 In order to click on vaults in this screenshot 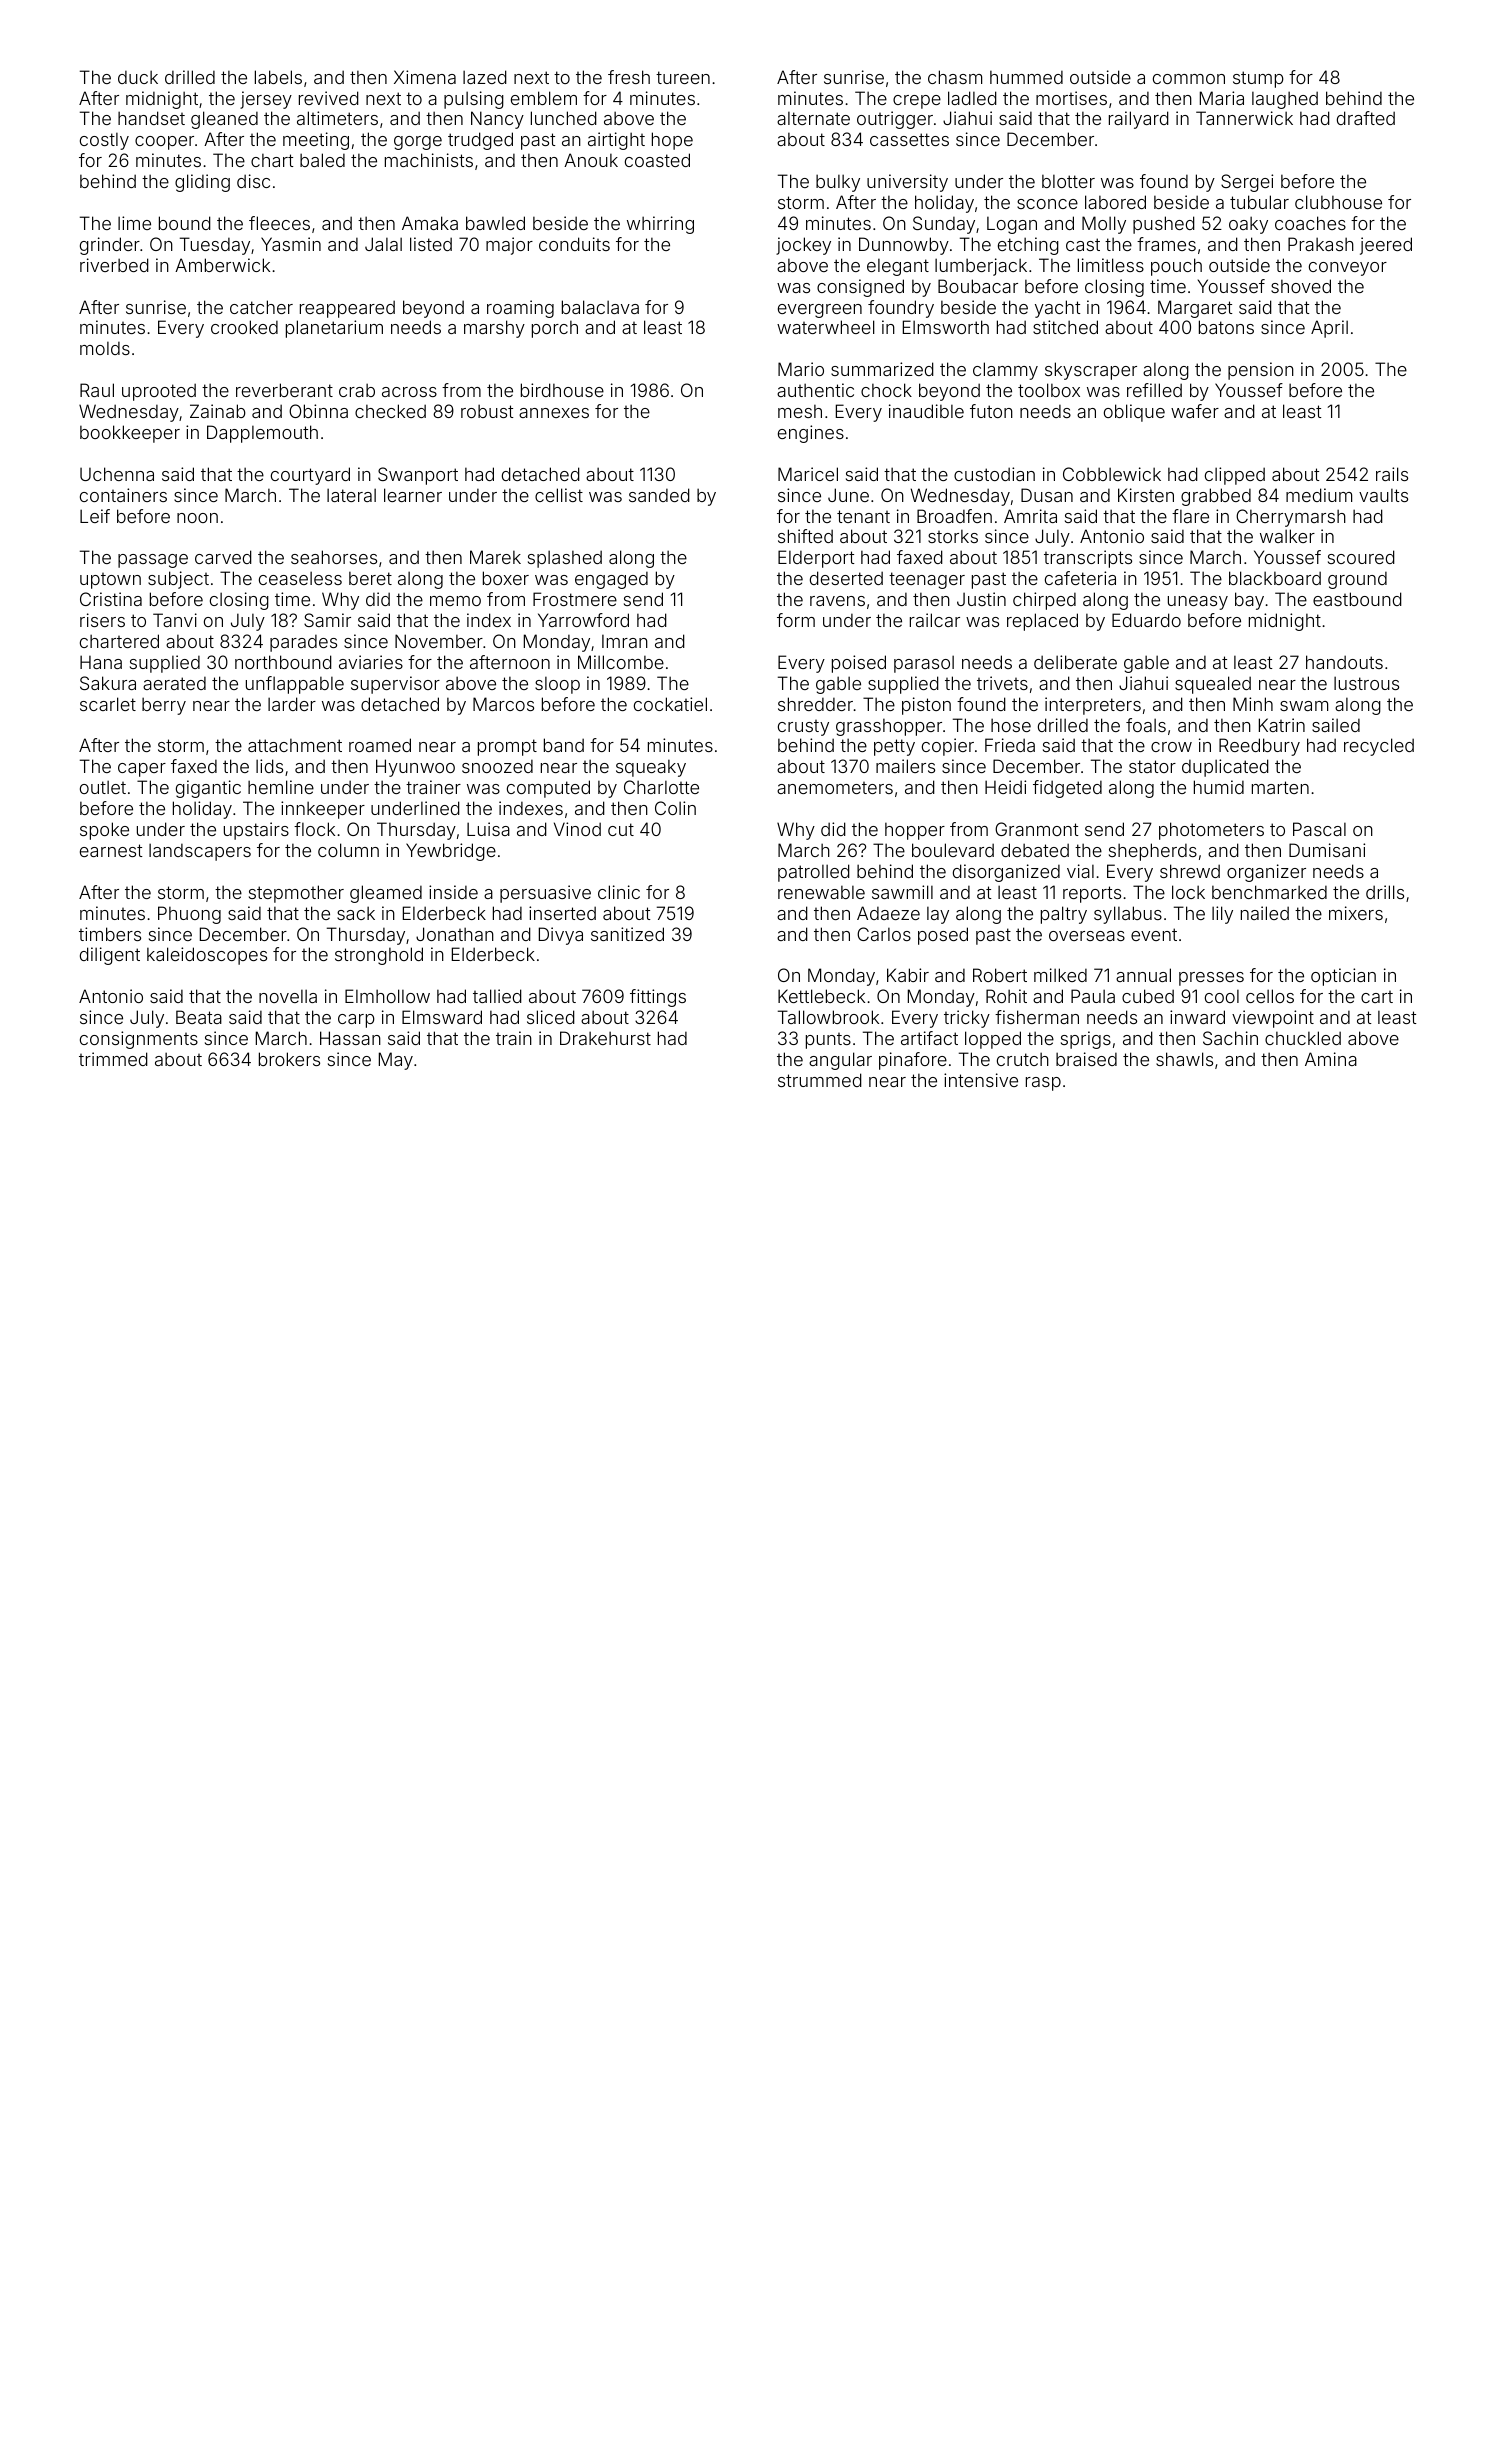, I will do `click(1383, 495)`.
